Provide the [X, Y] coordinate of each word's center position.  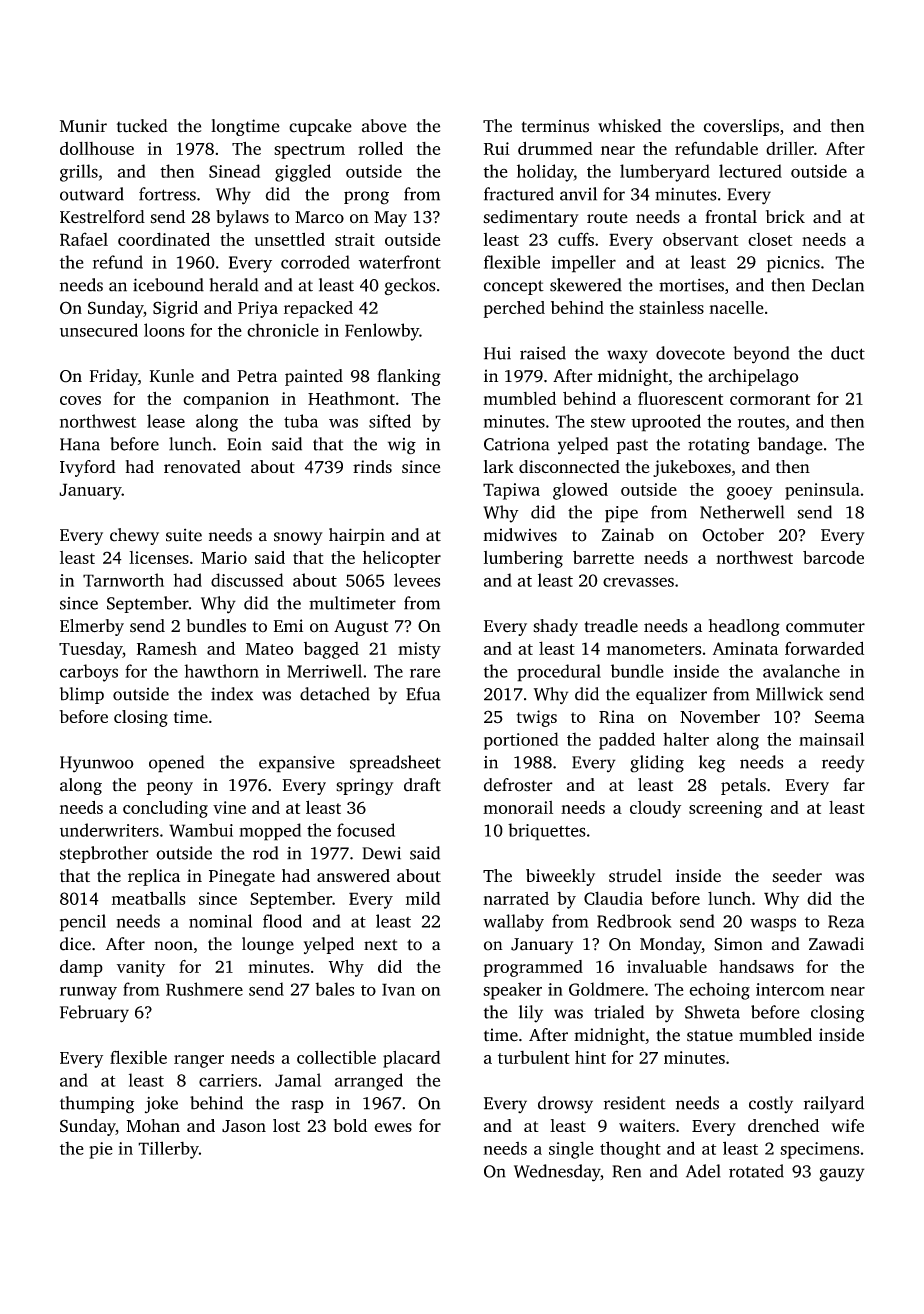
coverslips [741, 127]
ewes [393, 1127]
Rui [497, 148]
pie [101, 1150]
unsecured [99, 330]
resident [635, 1103]
